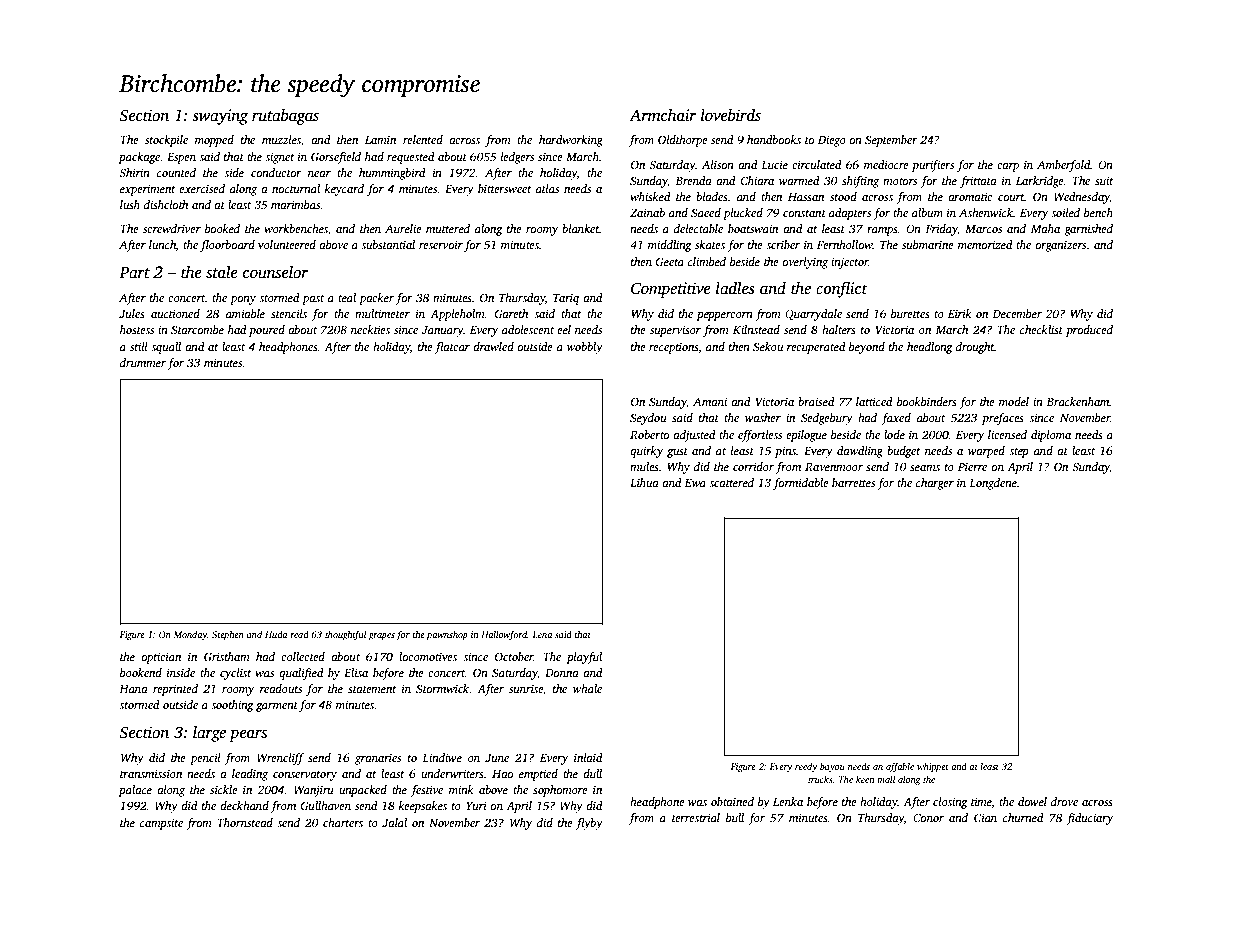 Image resolution: width=1233 pixels, height=952 pixels. I want to click on whippet, so click(933, 767).
